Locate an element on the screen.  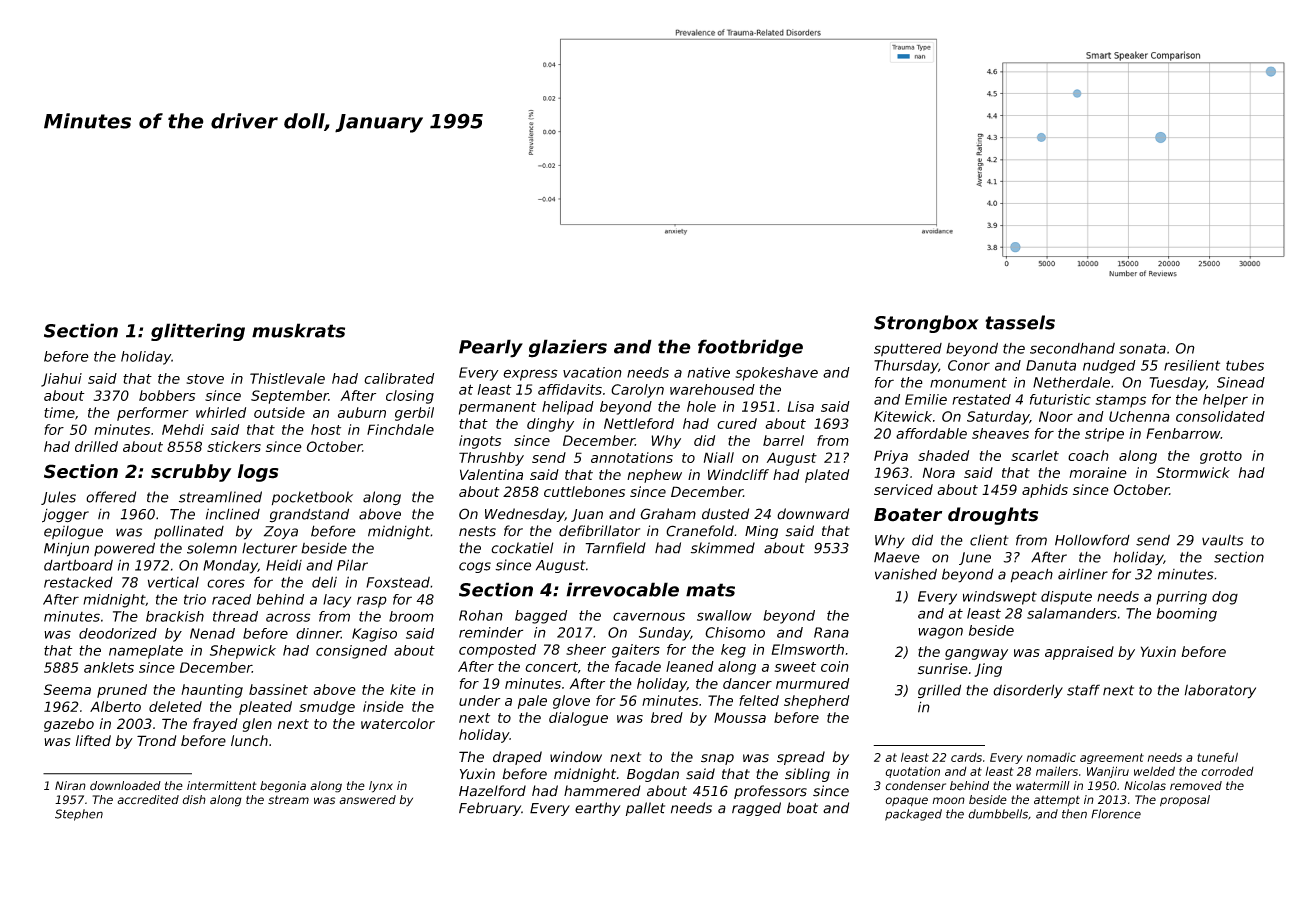
plated is located at coordinates (827, 476).
